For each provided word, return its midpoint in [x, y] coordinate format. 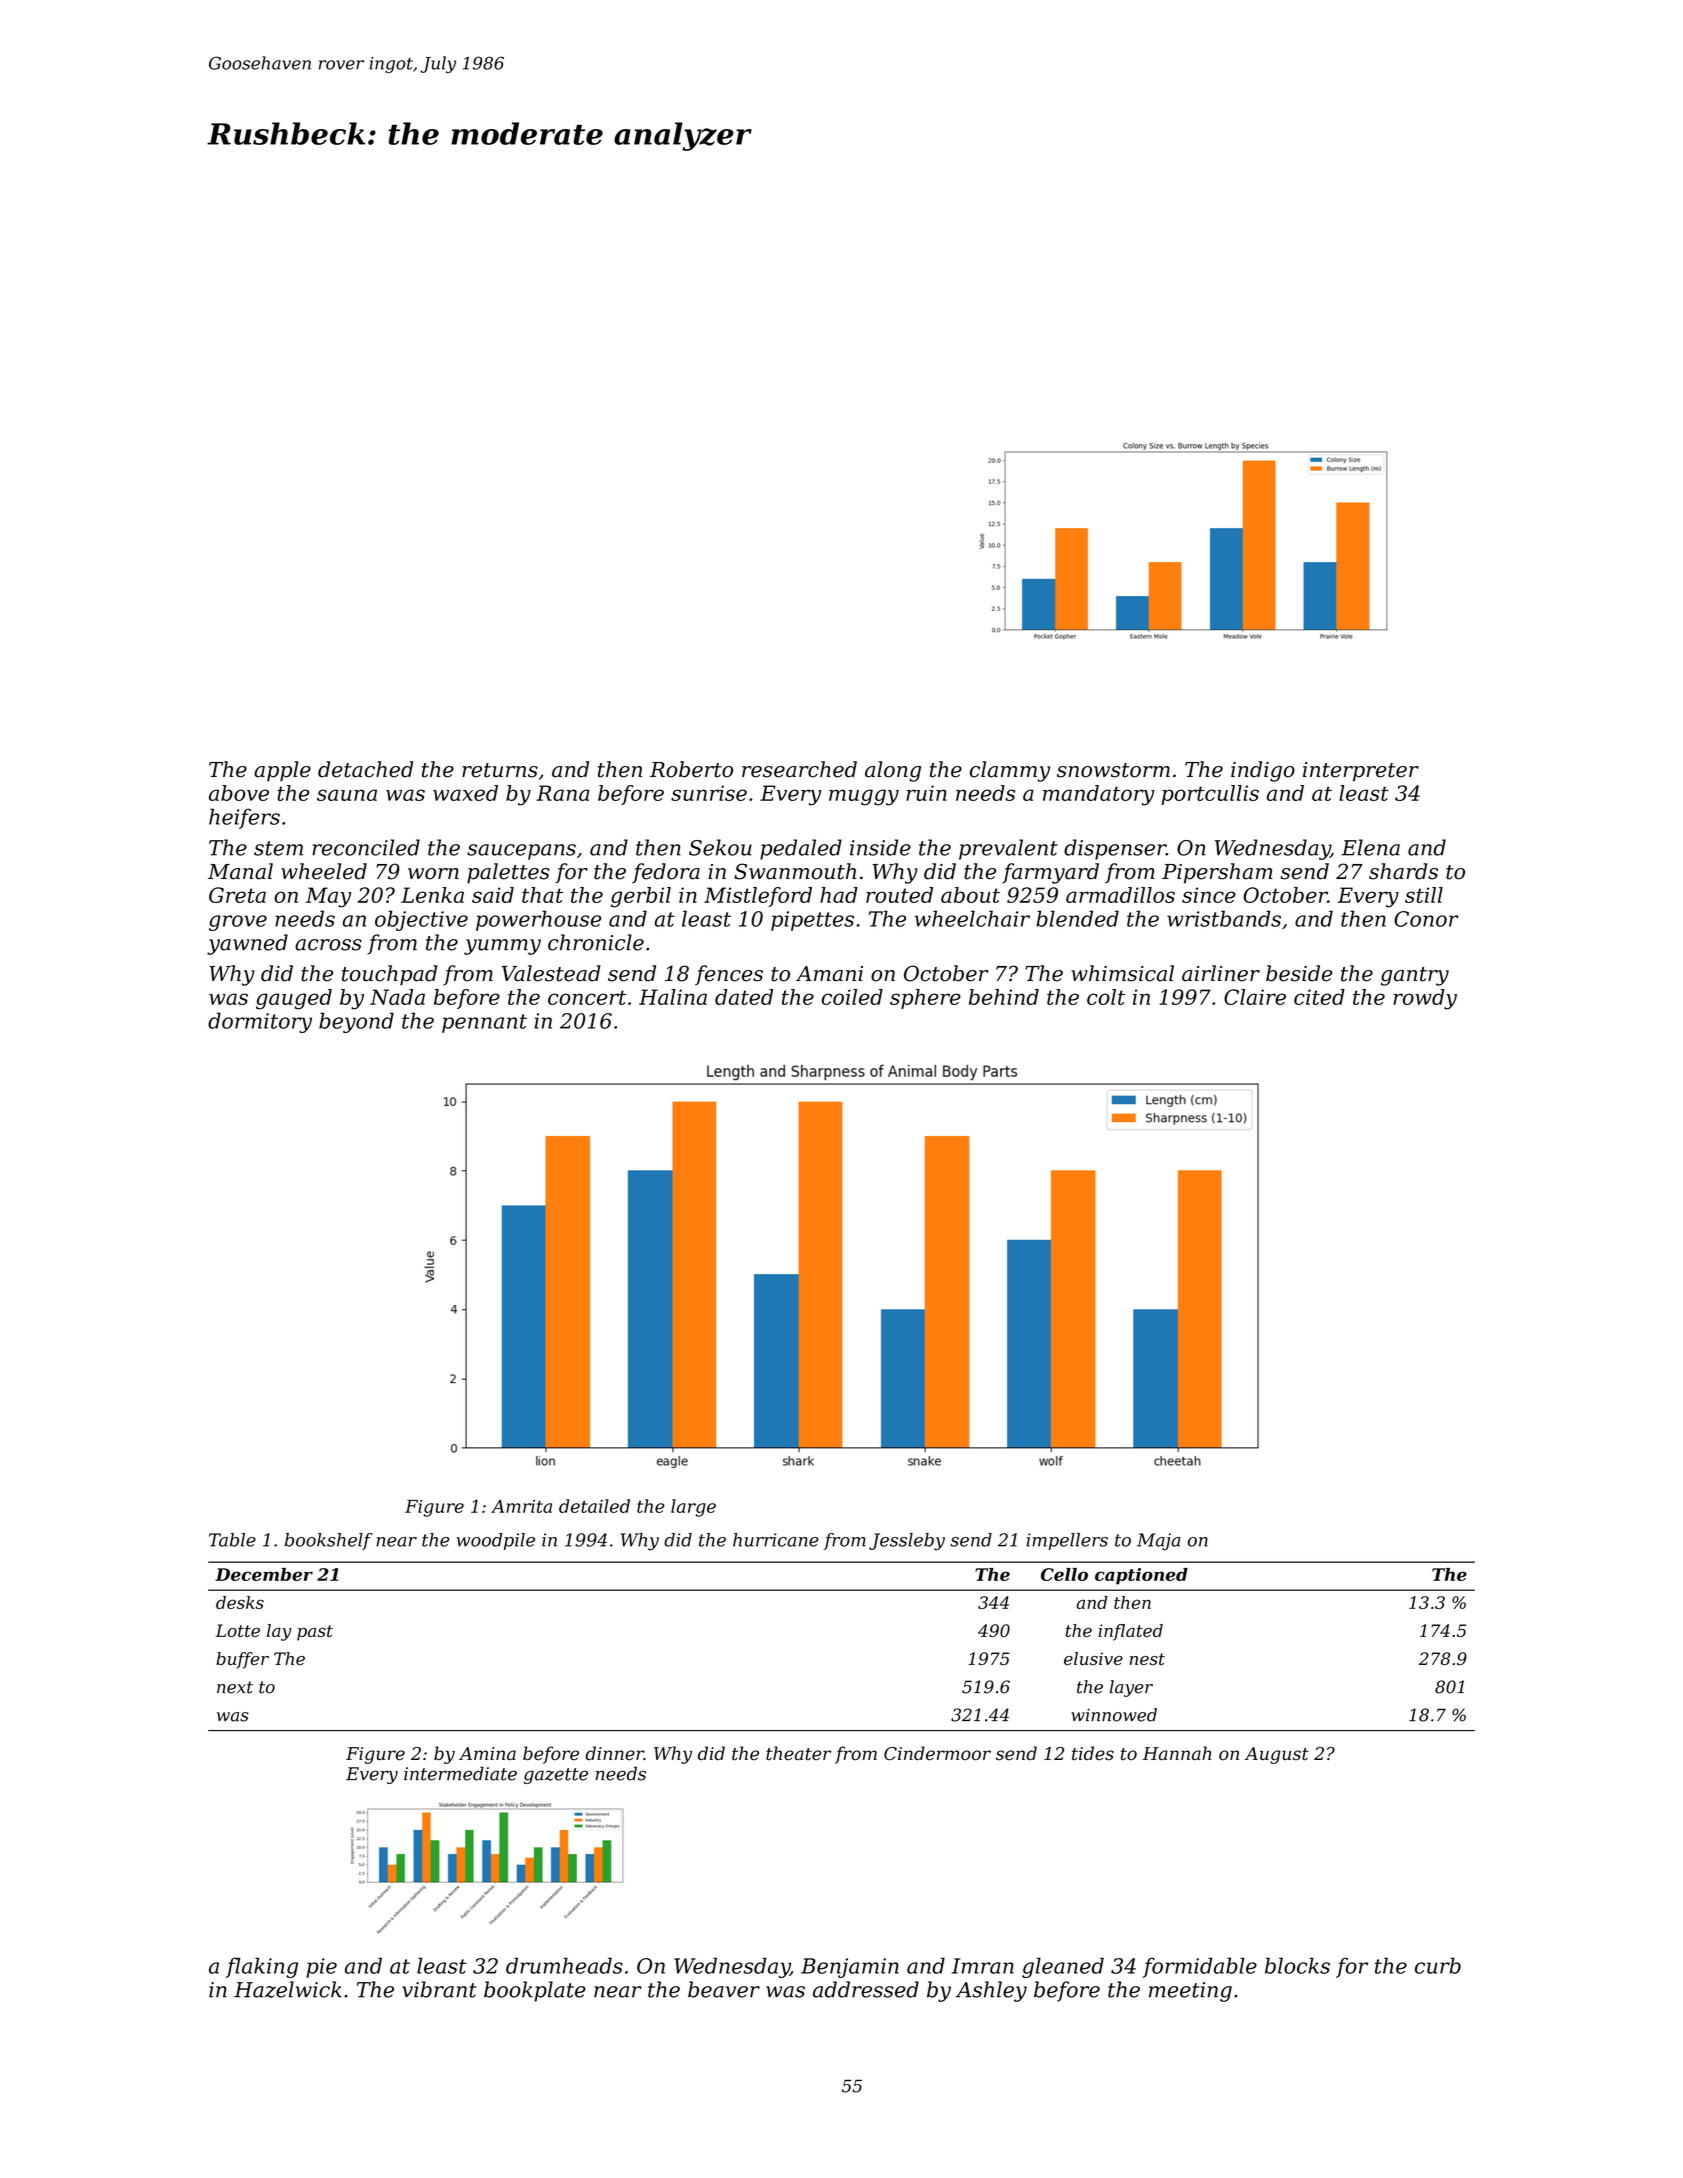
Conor [1426, 919]
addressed [866, 1989]
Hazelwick [288, 1989]
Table [232, 1540]
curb [1438, 1965]
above [239, 793]
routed [899, 895]
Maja [1158, 1542]
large [693, 1508]
